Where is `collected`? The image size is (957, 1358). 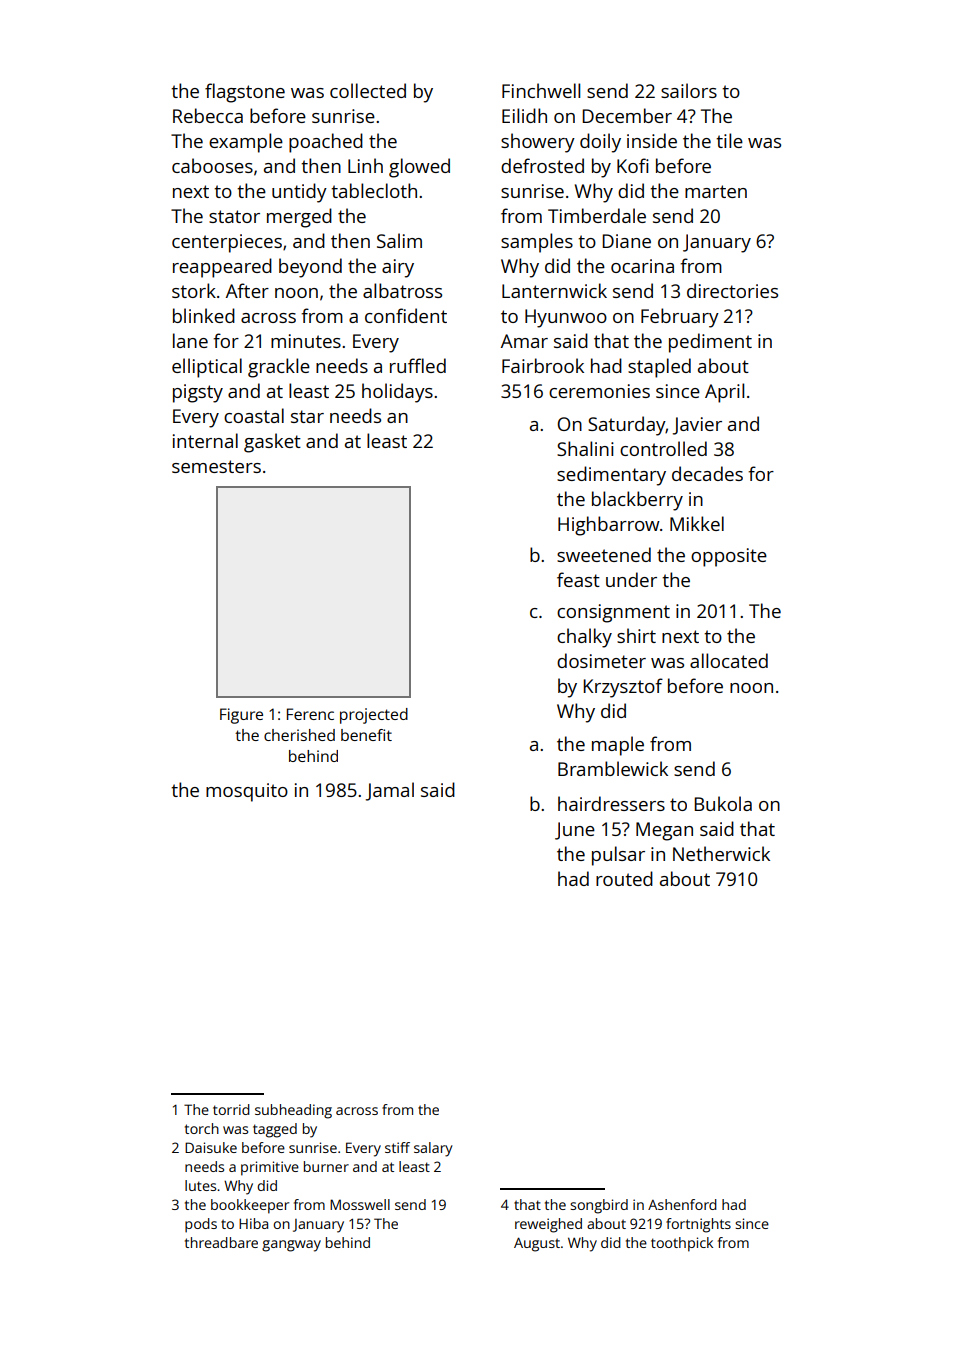
collected is located at coordinates (368, 90).
